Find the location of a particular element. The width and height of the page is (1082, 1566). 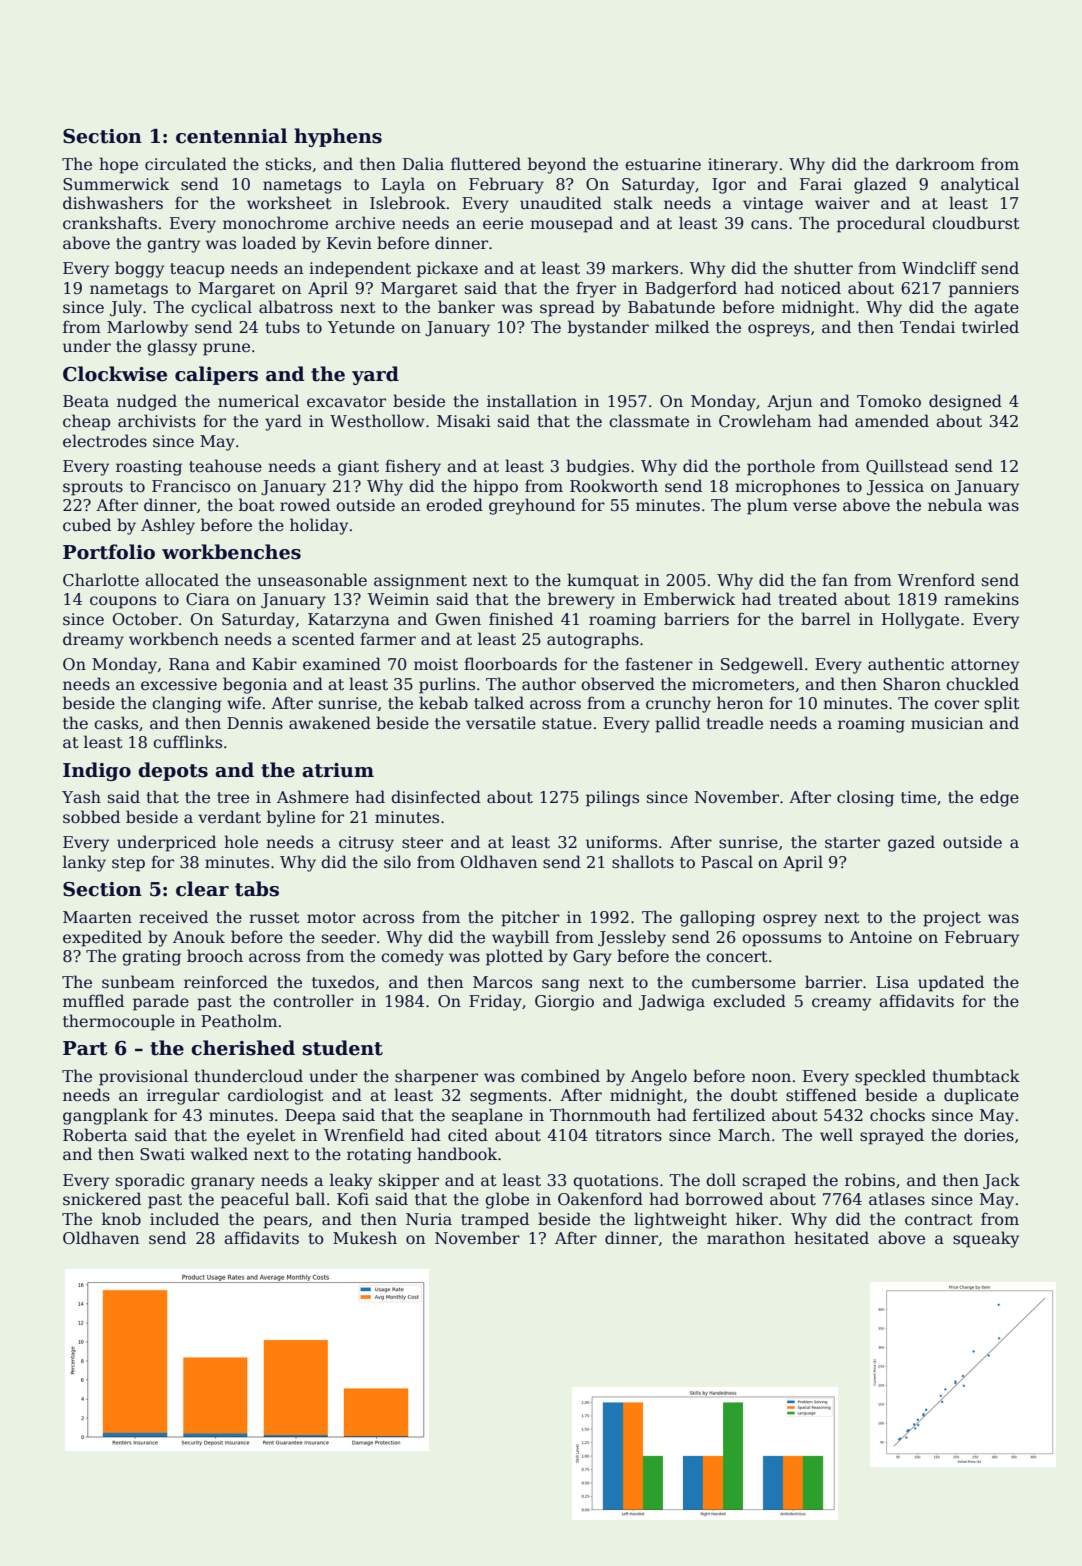

Jadwiga is located at coordinates (672, 1002).
